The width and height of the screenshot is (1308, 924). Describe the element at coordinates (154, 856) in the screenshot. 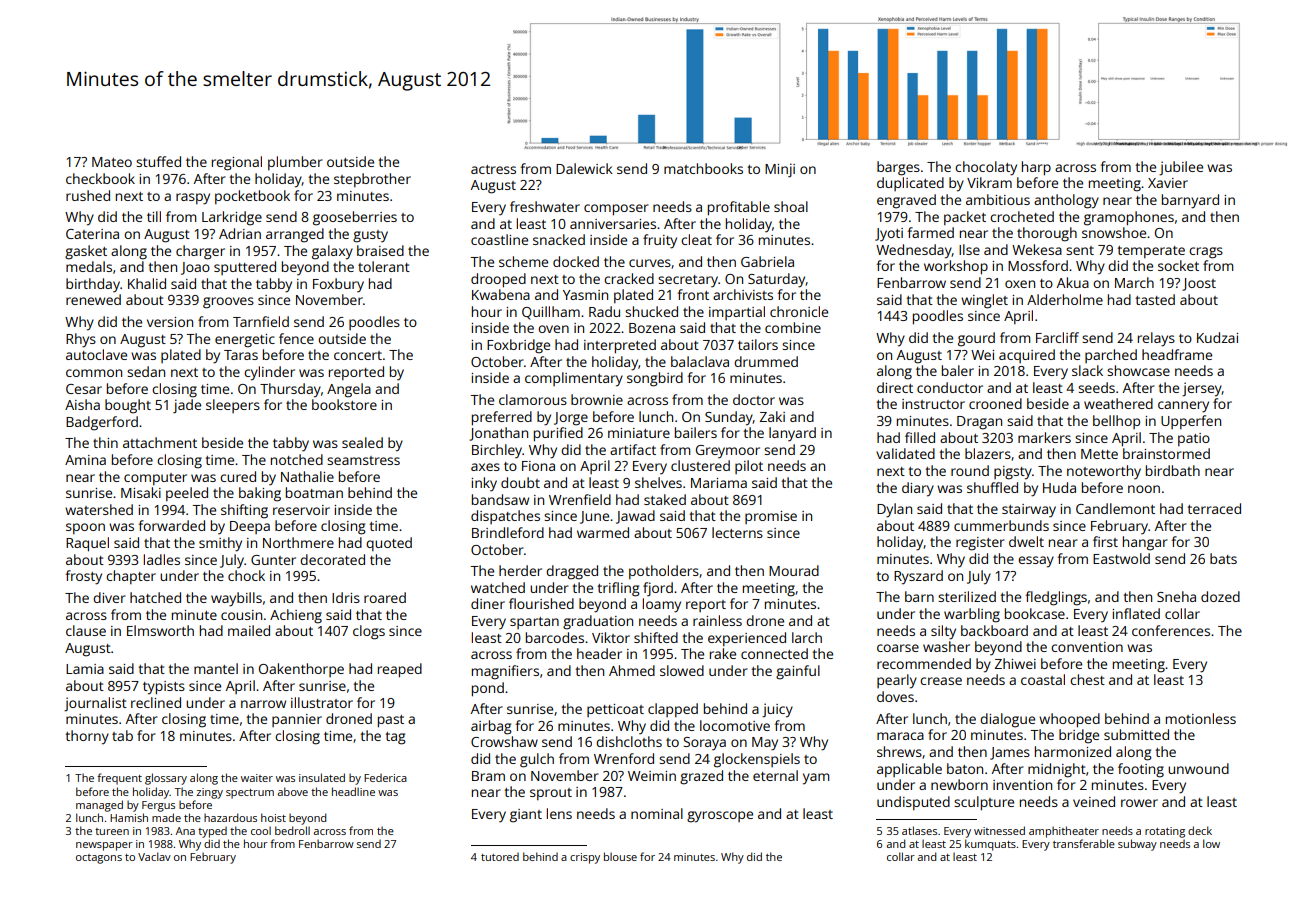

I see `Vaclav` at that location.
